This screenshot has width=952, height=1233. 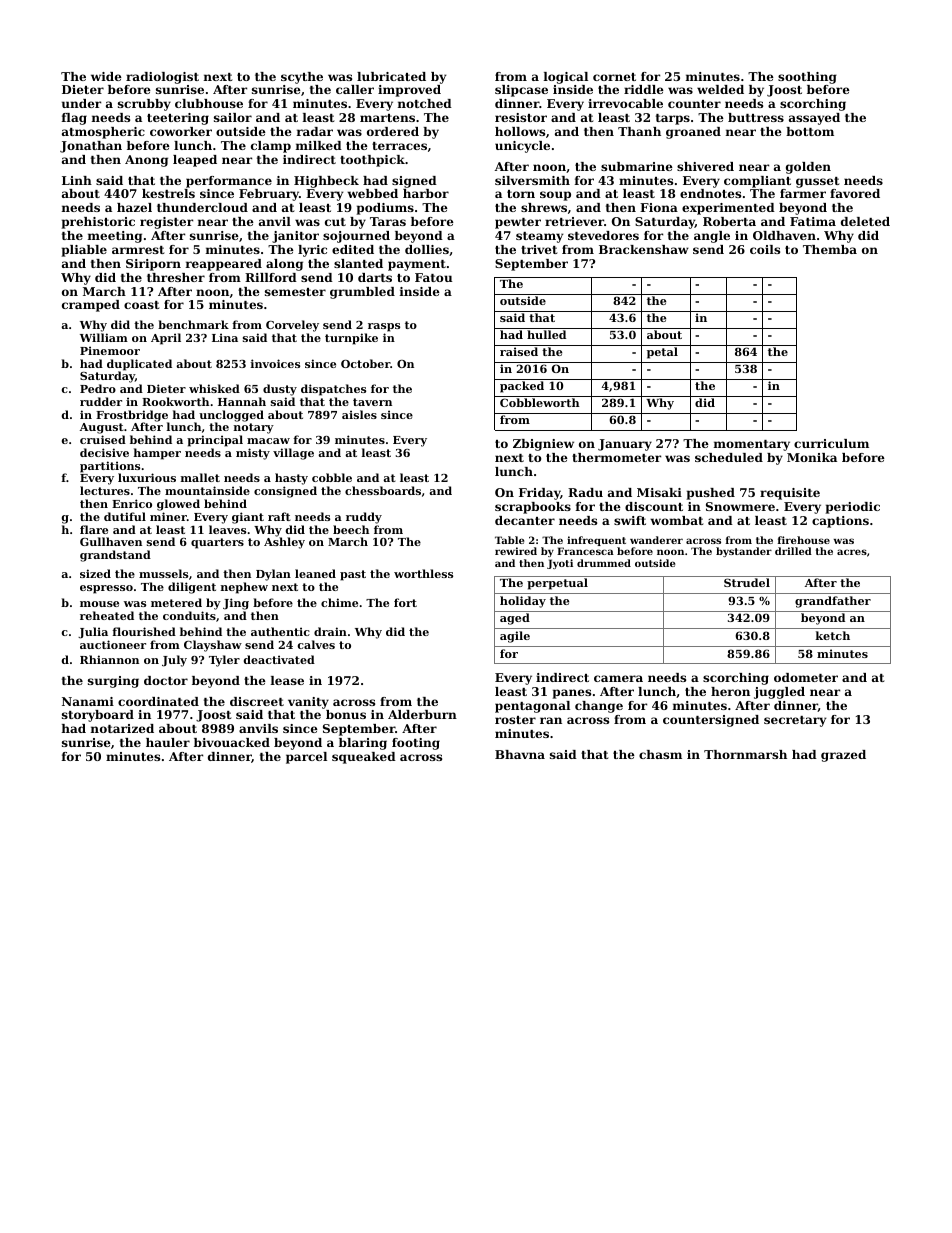 What do you see at coordinates (363, 744) in the screenshot?
I see `blaring` at bounding box center [363, 744].
